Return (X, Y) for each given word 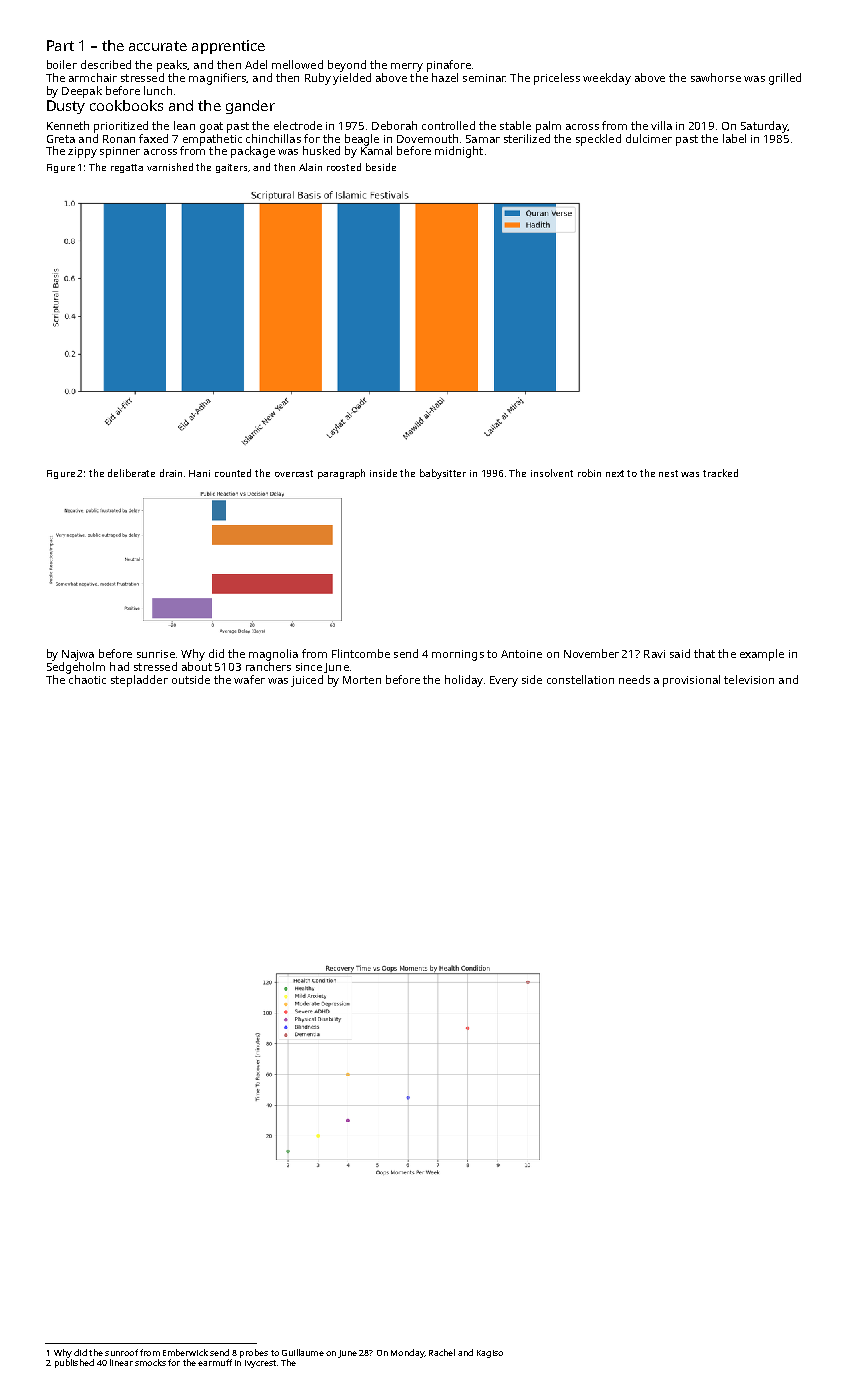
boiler (62, 64)
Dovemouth (427, 138)
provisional (691, 681)
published (74, 1363)
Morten (362, 680)
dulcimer (649, 138)
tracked (720, 473)
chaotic (87, 679)
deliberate (131, 473)
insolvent (552, 473)
